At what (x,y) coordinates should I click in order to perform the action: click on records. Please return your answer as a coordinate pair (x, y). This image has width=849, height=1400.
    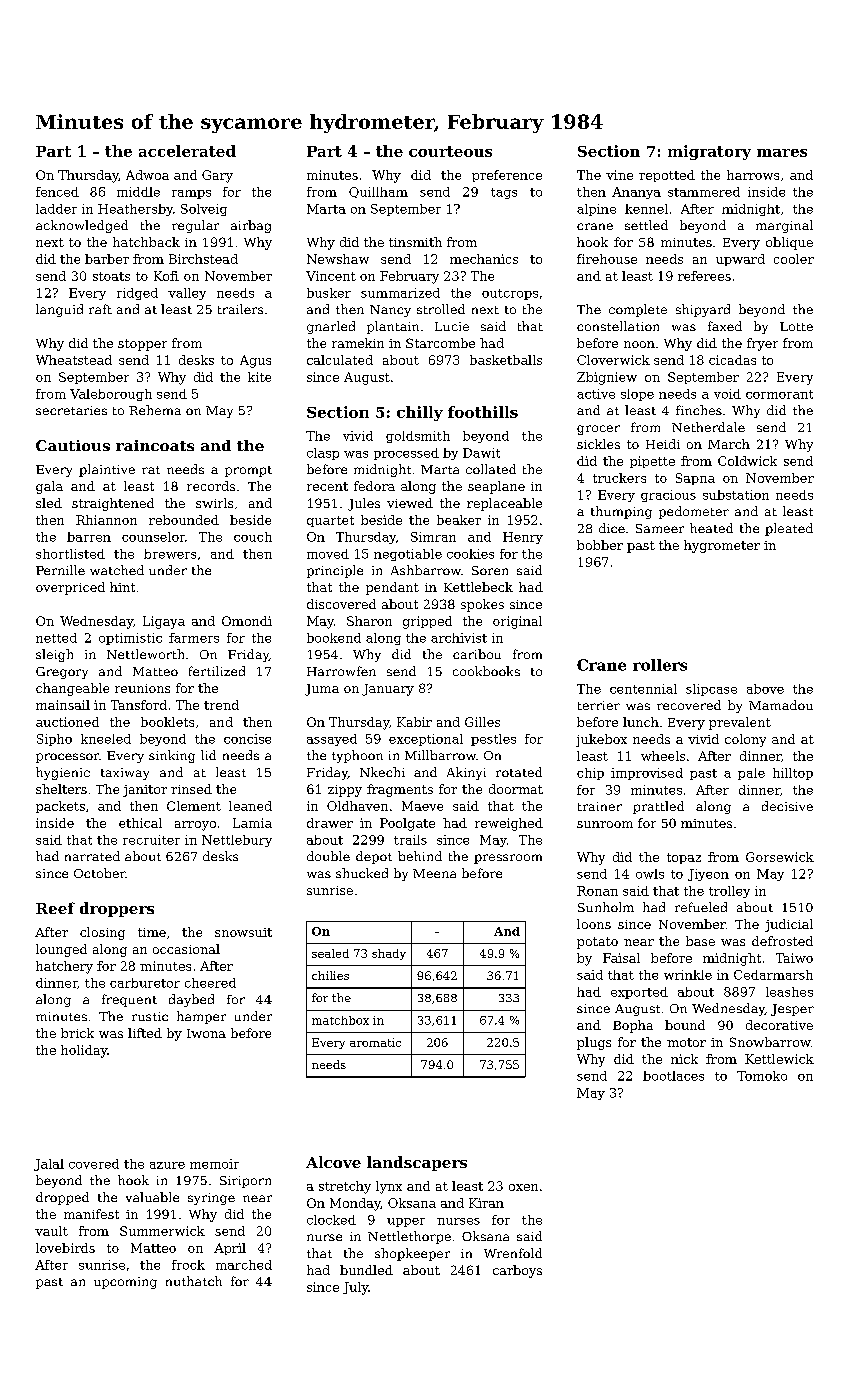
    Looking at the image, I should click on (211, 486).
